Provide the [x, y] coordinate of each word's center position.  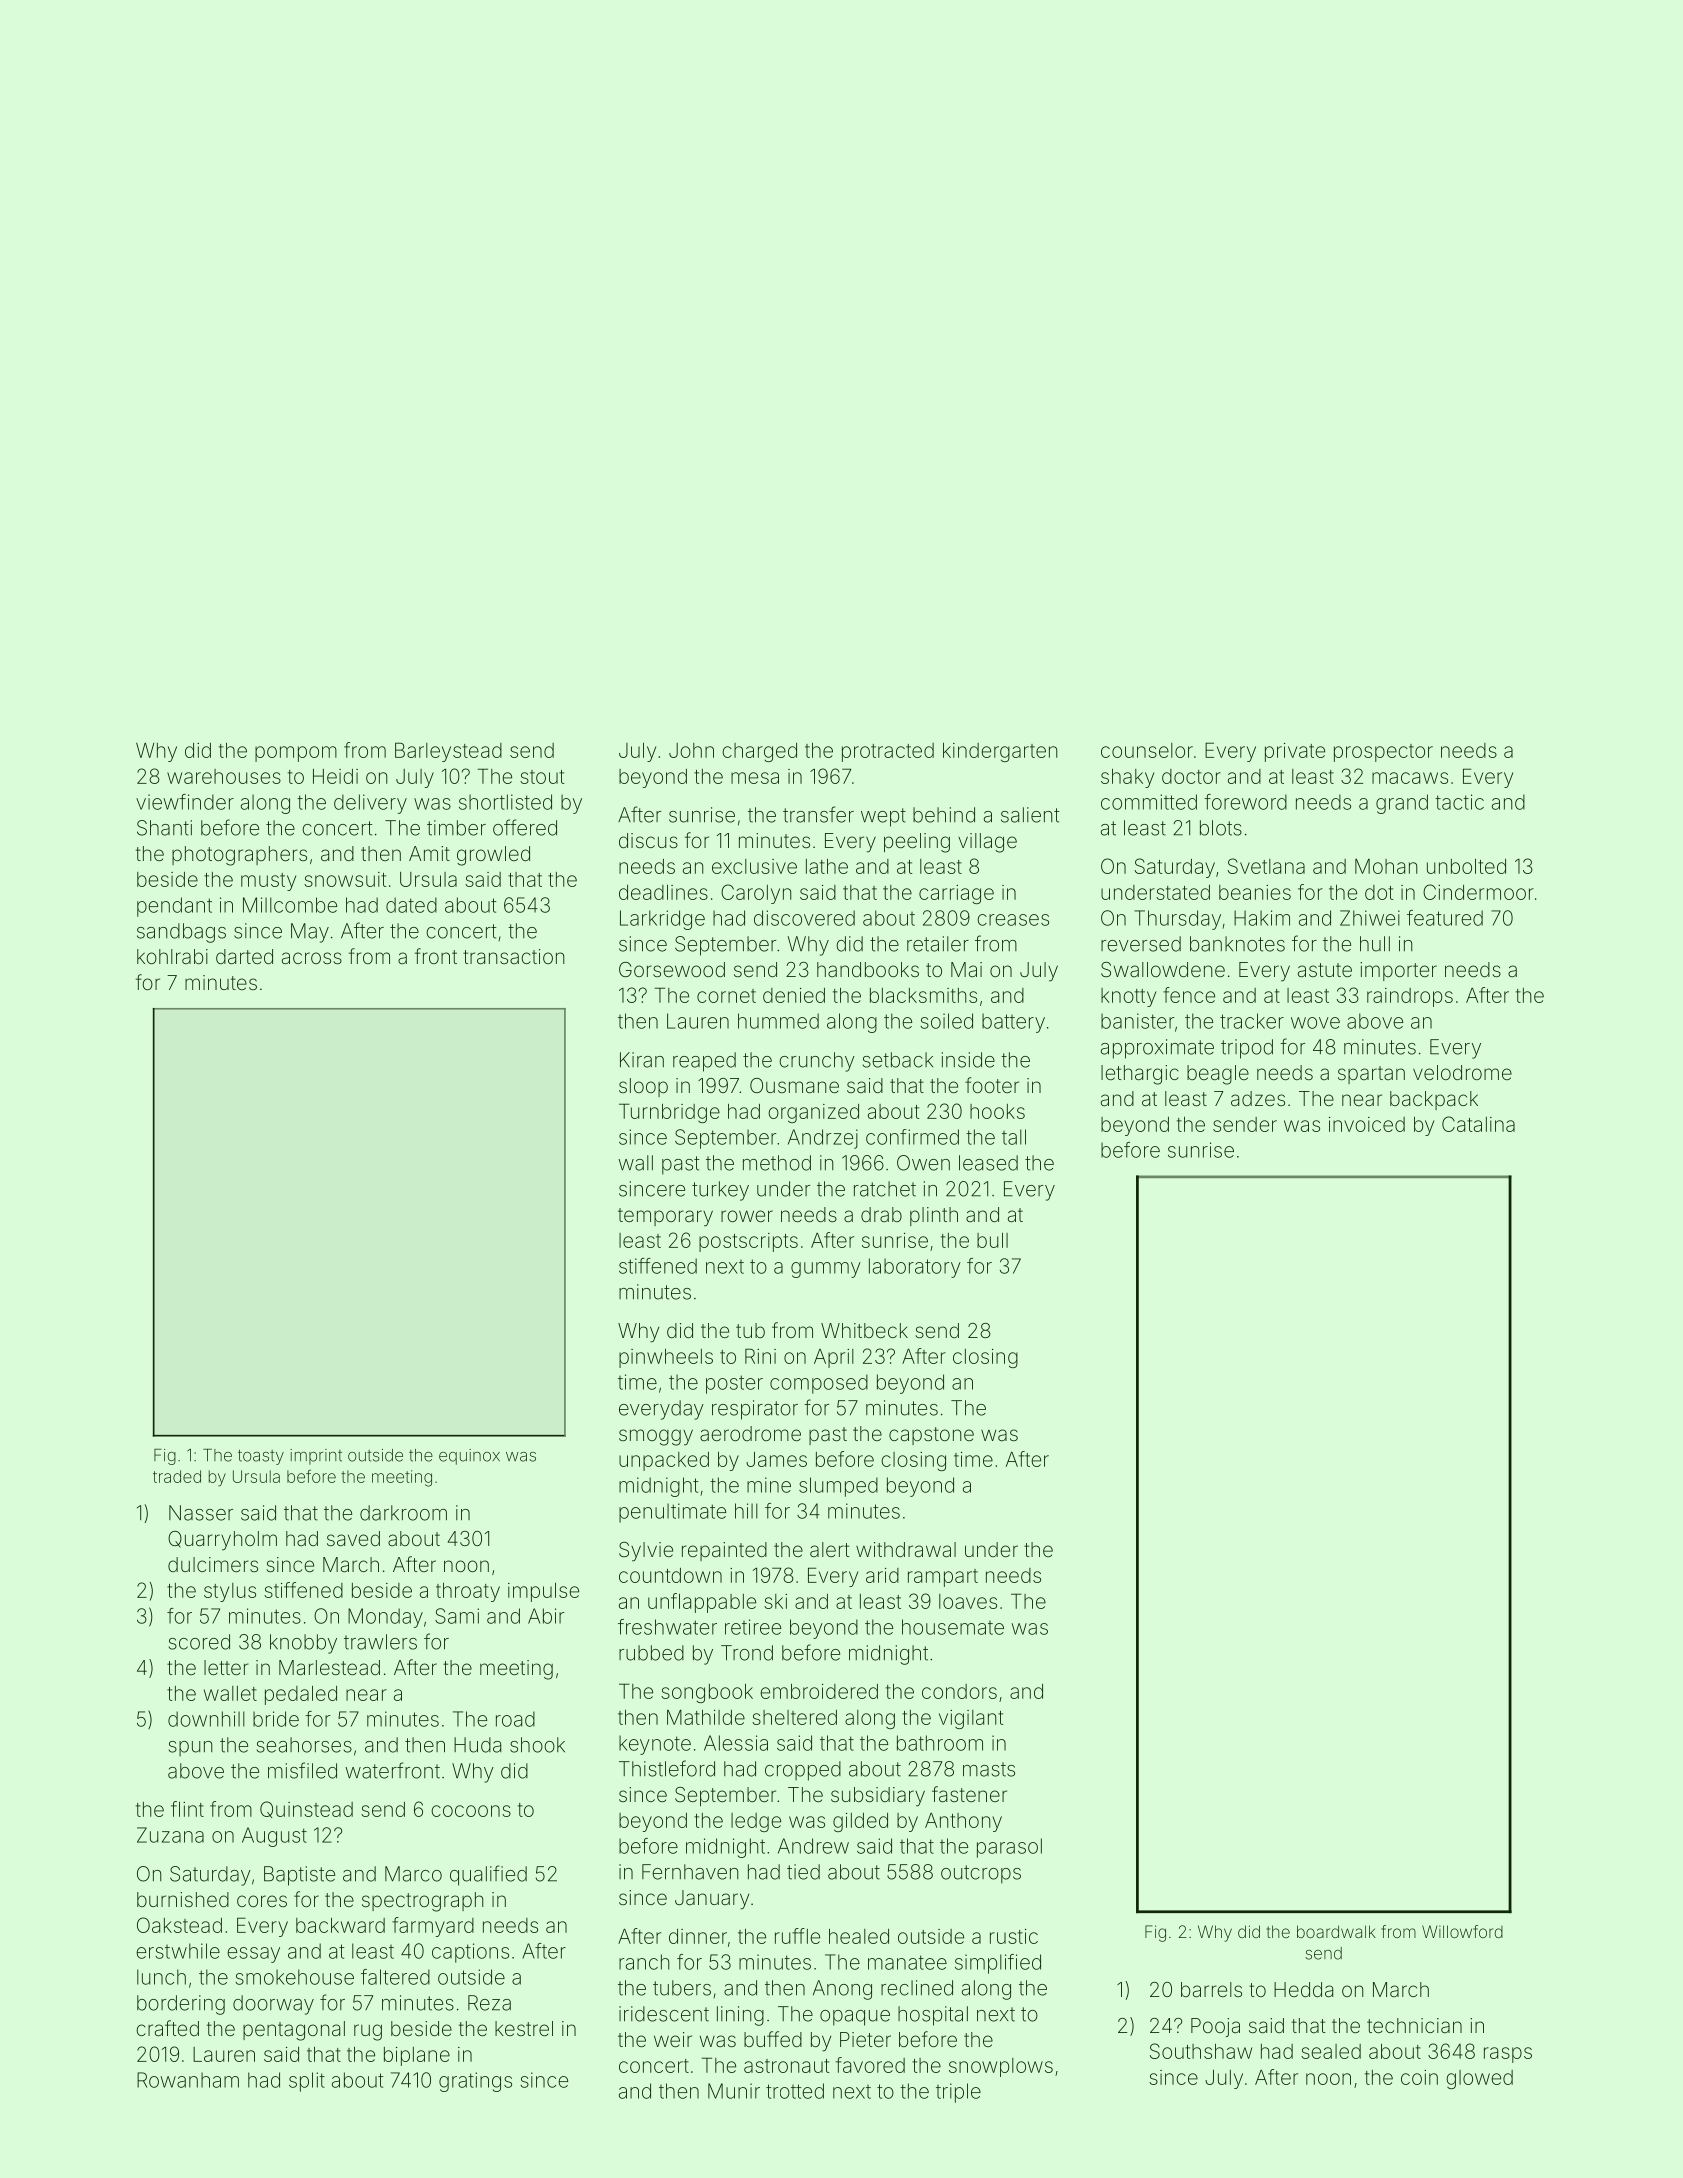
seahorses [304, 1745]
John [691, 750]
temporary [665, 1217]
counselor [1147, 750]
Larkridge [662, 920]
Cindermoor [1478, 892]
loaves [968, 1601]
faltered [395, 1977]
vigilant [971, 1719]
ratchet [885, 1189]
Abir [546, 1616]
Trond [747, 1653]
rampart [943, 1578]
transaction [513, 956]
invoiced [1367, 1124]
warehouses [224, 776]
